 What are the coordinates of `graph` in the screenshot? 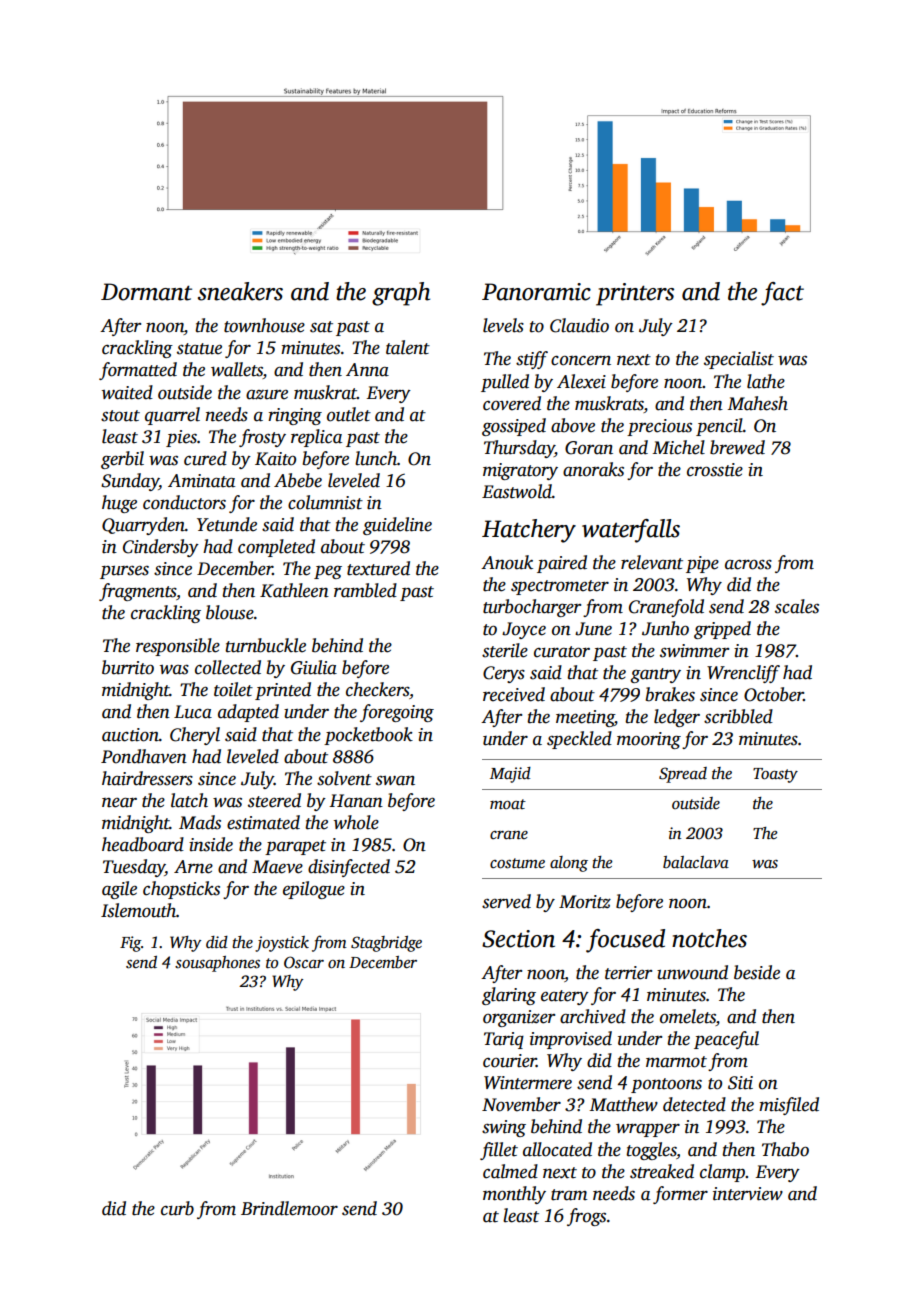 It's located at (401, 294).
